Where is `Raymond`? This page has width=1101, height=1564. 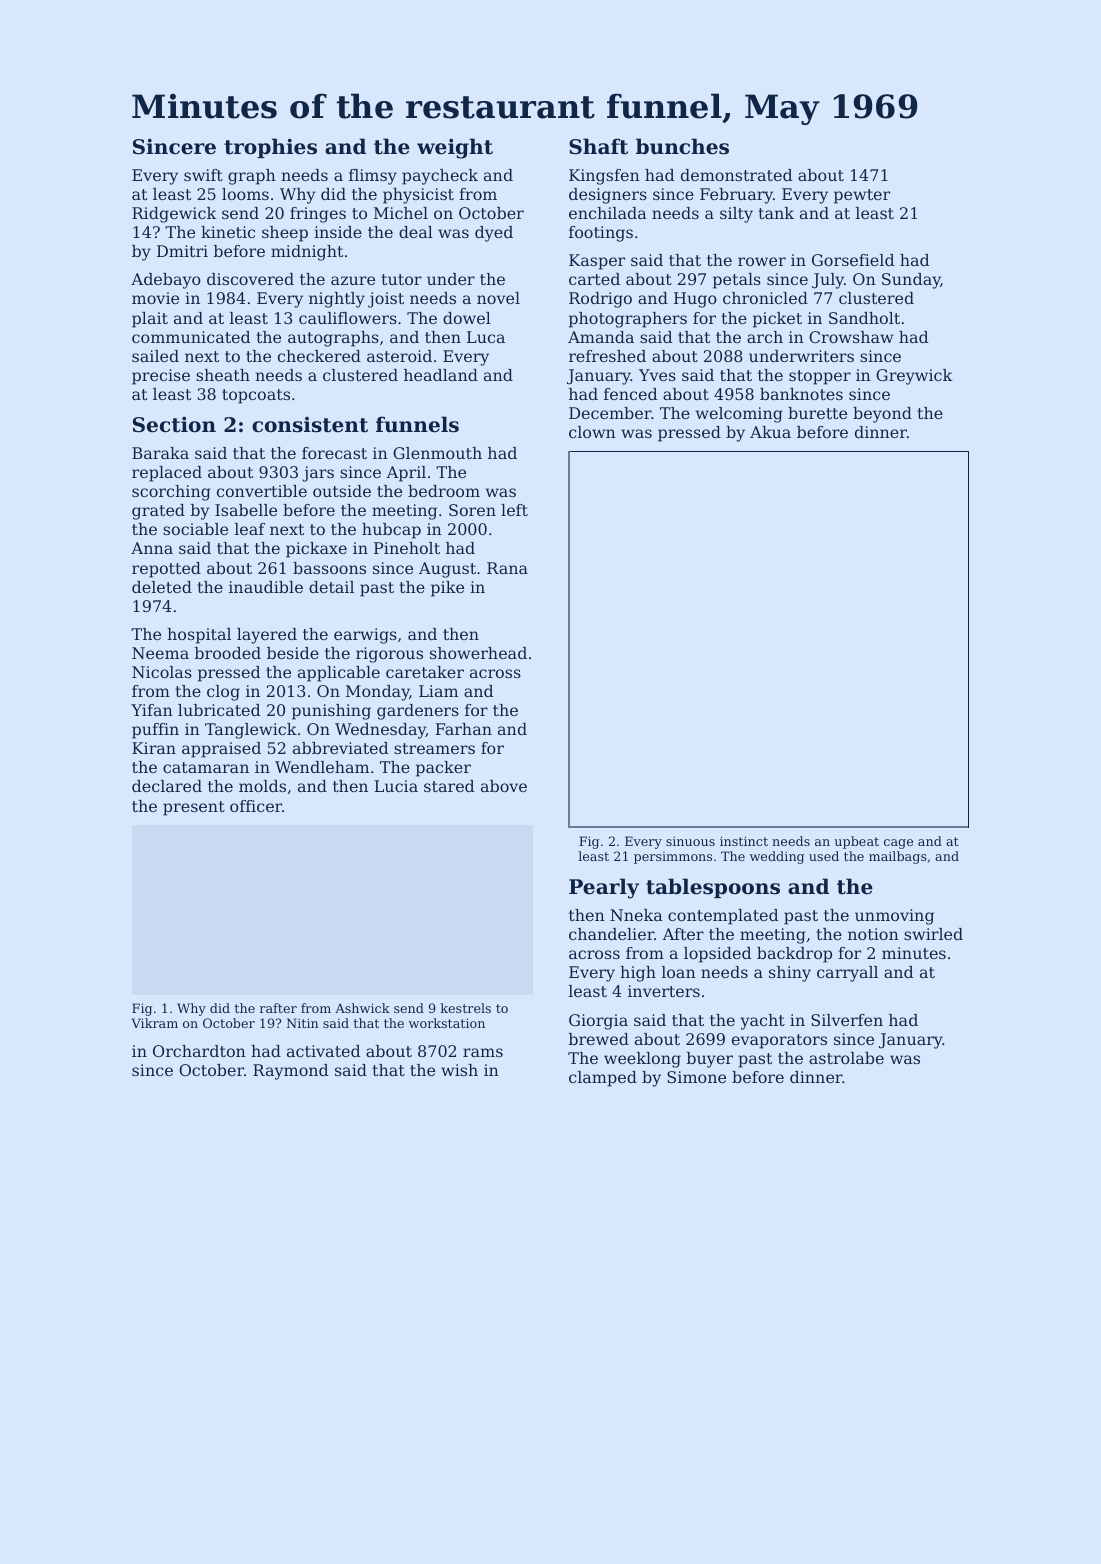
Raymond is located at coordinates (290, 1072).
